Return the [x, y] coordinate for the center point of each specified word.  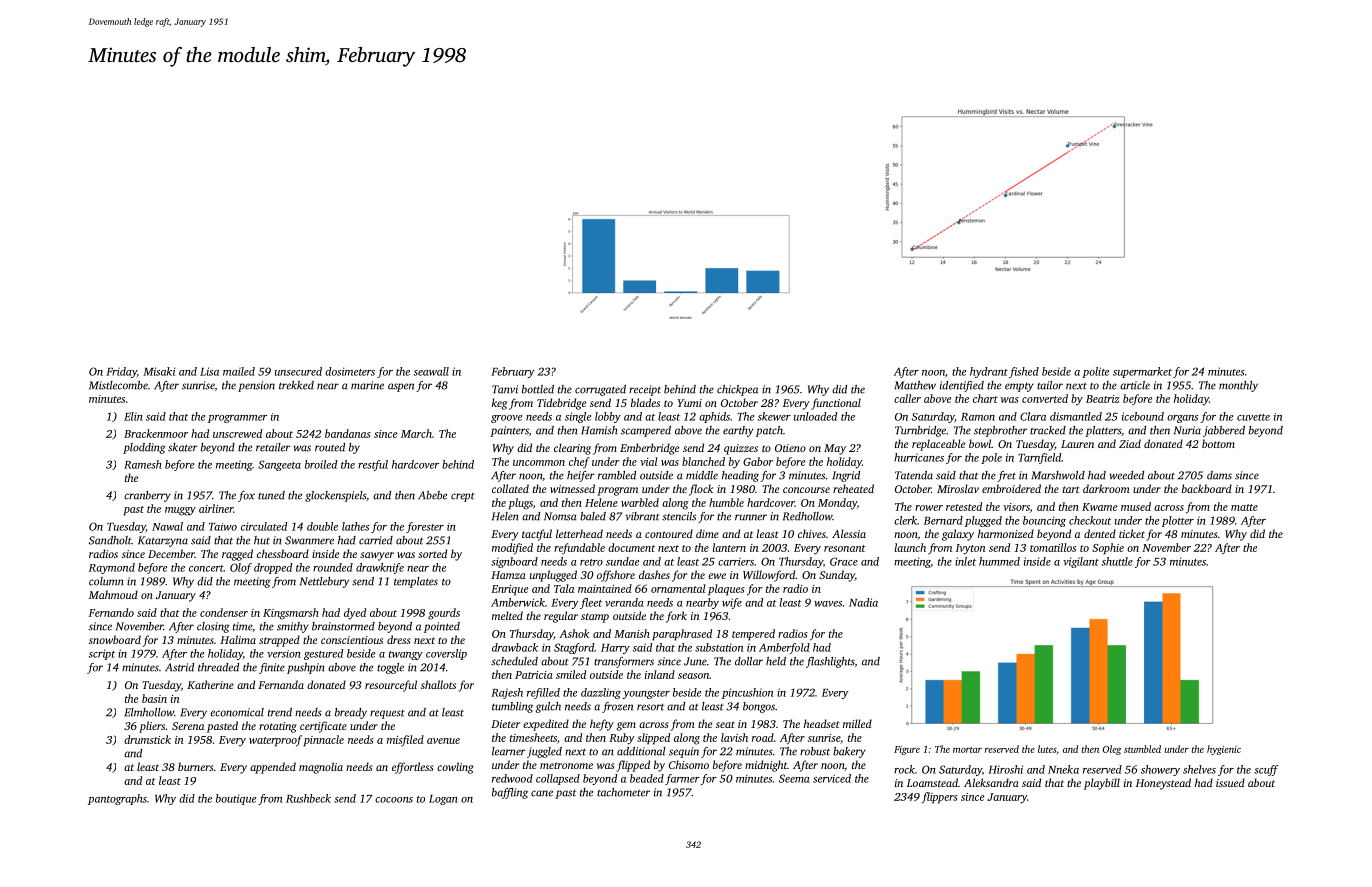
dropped [273, 568]
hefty [602, 725]
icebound [1143, 416]
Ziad [1130, 443]
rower [929, 508]
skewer [774, 416]
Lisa [209, 371]
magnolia [321, 768]
